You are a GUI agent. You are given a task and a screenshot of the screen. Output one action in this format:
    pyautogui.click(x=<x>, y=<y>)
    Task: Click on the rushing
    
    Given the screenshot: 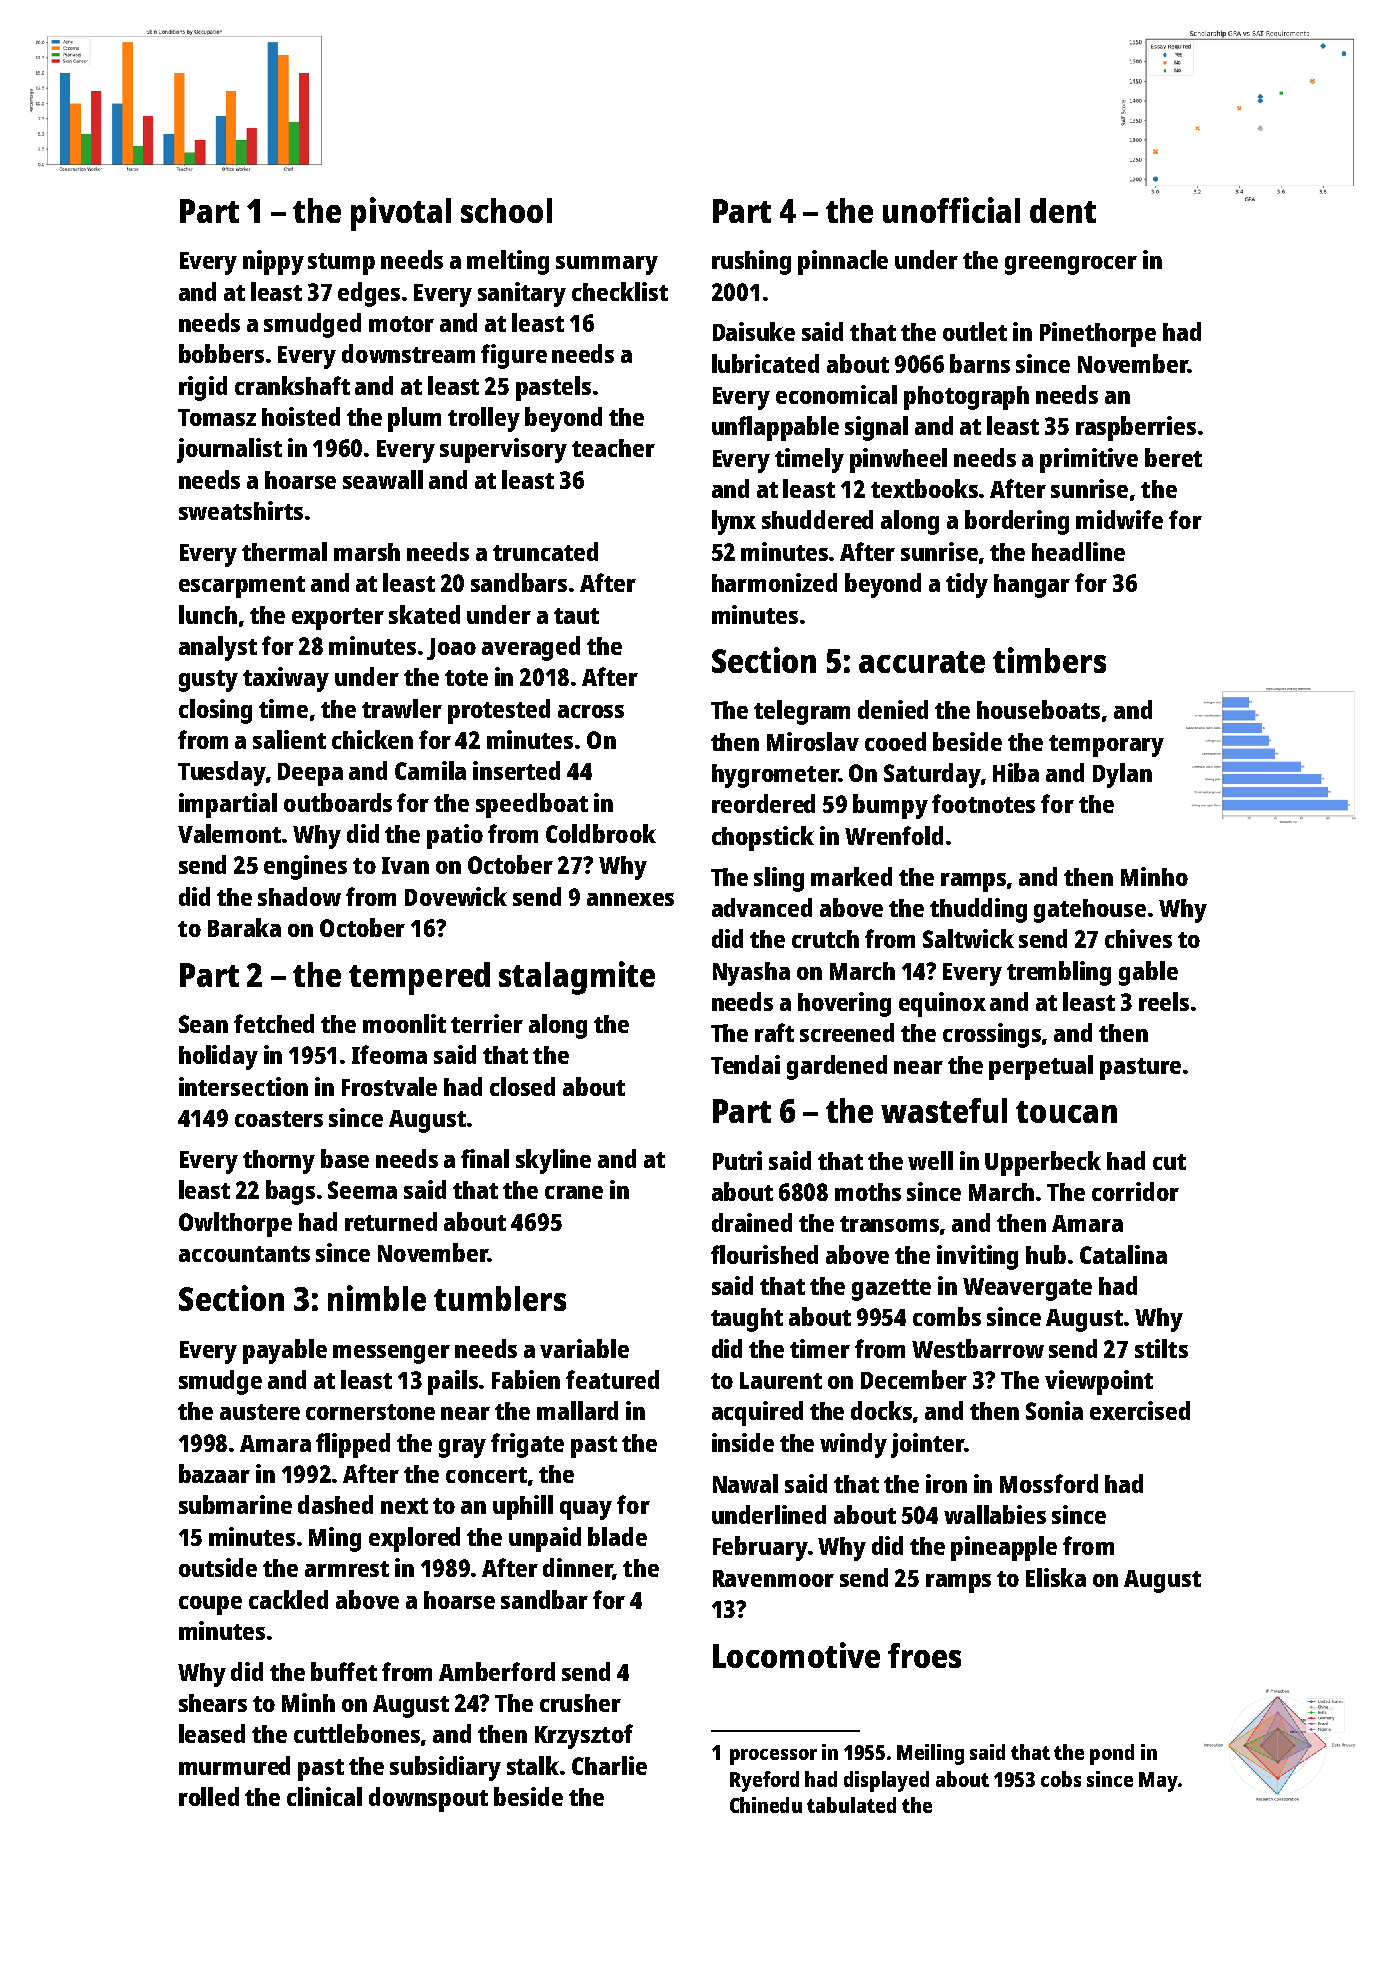 What is the action you would take?
    pyautogui.click(x=751, y=262)
